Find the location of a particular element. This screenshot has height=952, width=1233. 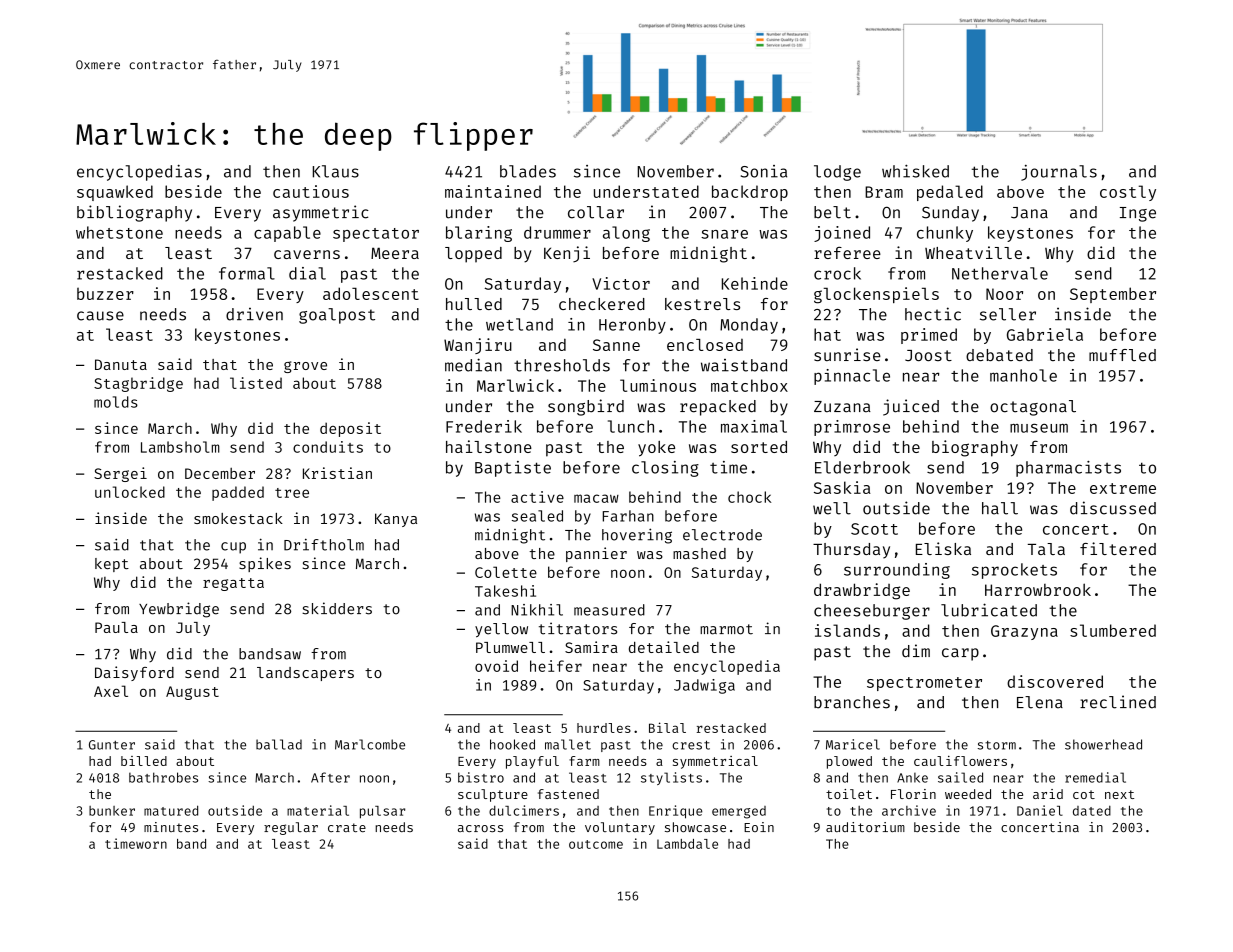

museum is located at coordinates (1039, 428).
